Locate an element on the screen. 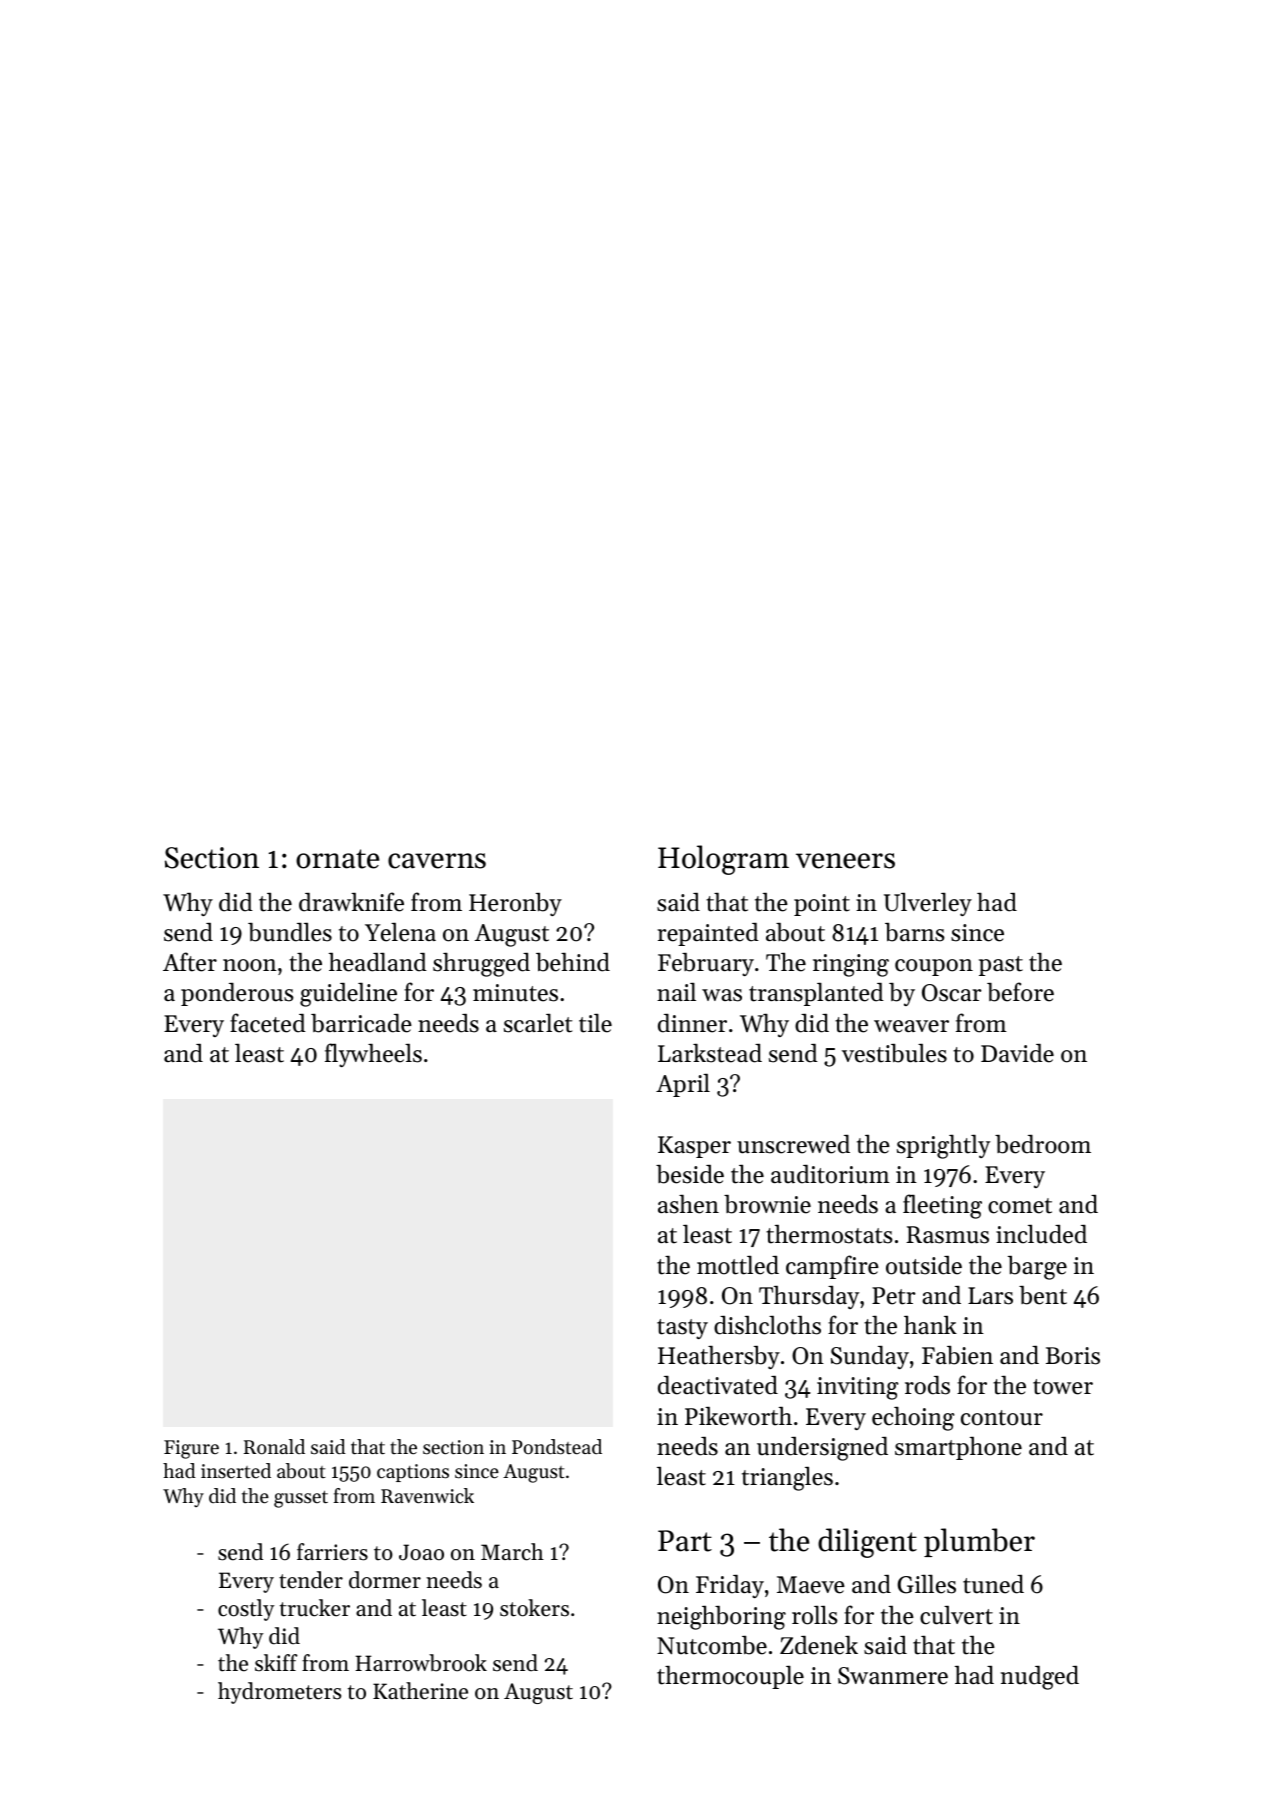 This screenshot has width=1270, height=1796. flywheels is located at coordinates (373, 1055).
